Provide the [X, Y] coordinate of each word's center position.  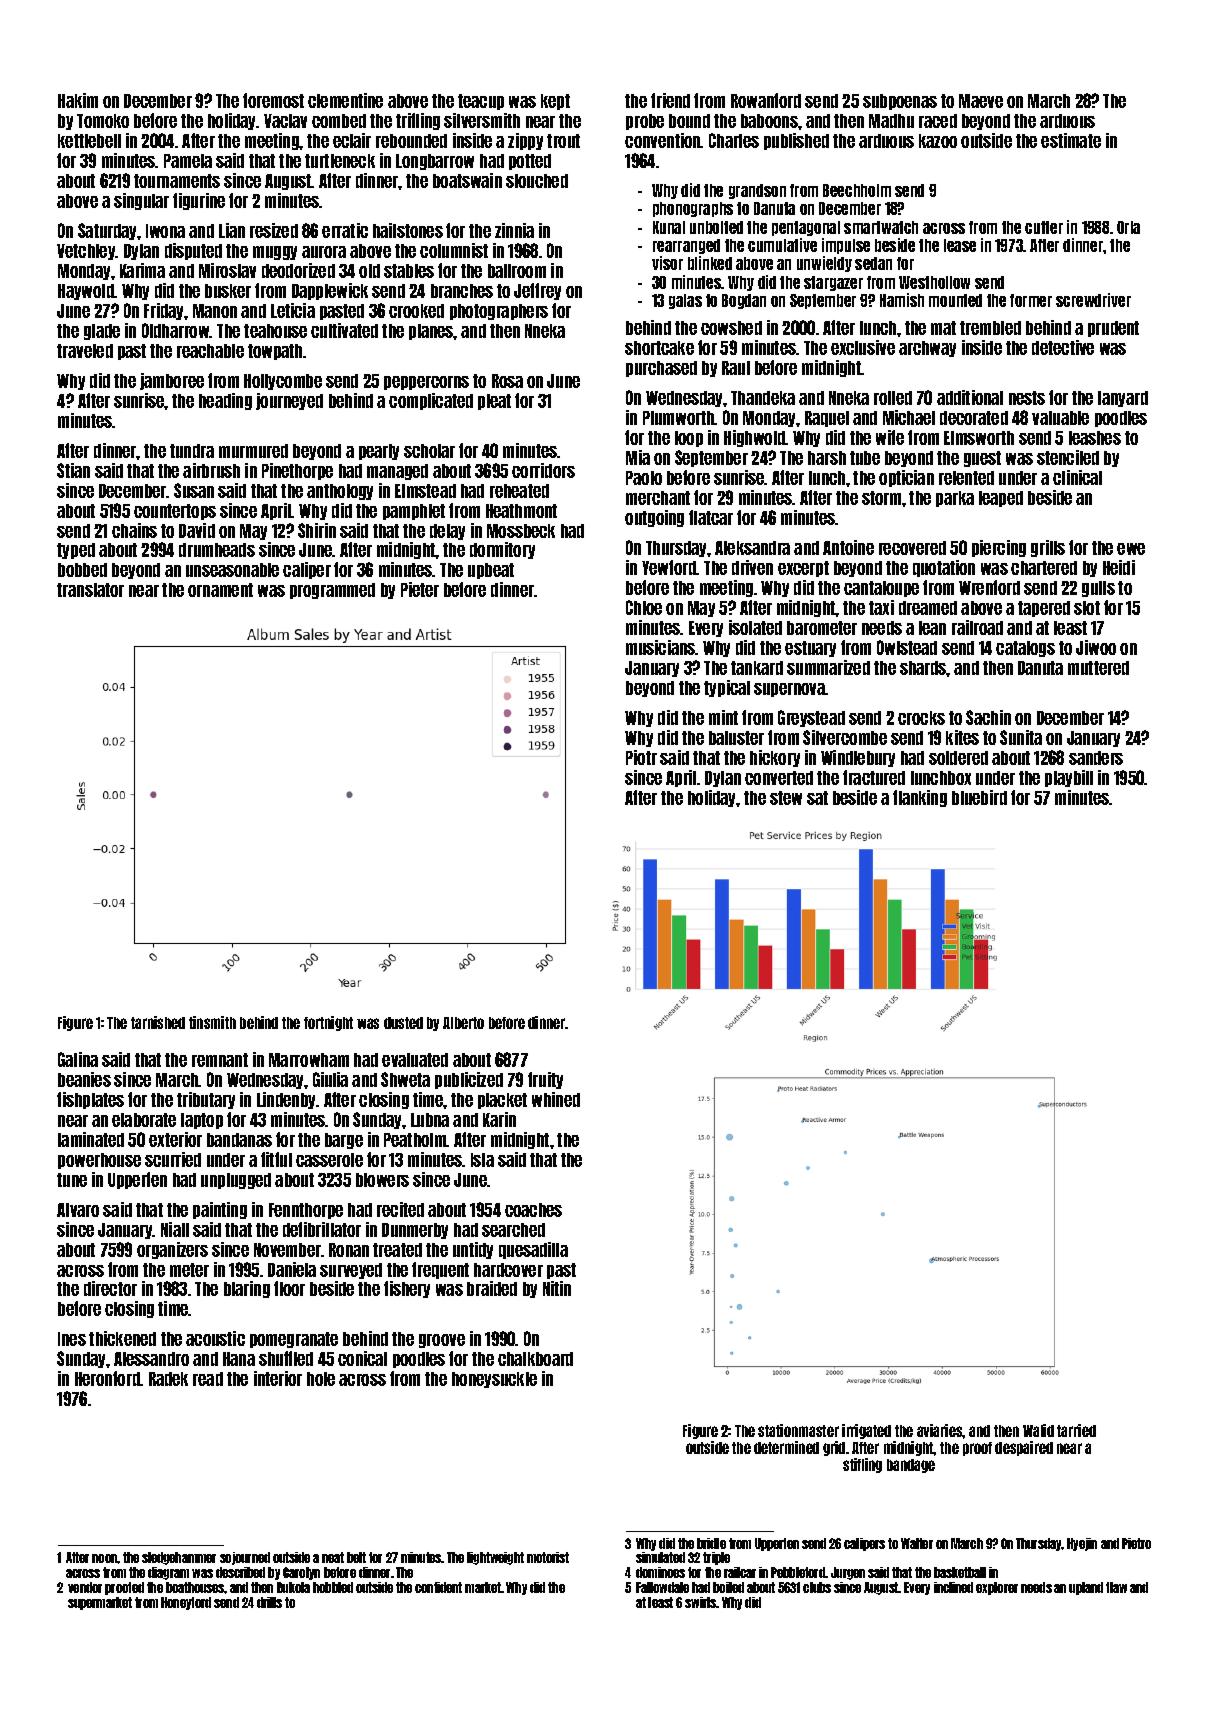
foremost [273, 100]
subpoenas [900, 102]
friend [670, 100]
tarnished [158, 1022]
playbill [1069, 778]
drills [269, 1602]
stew [786, 798]
